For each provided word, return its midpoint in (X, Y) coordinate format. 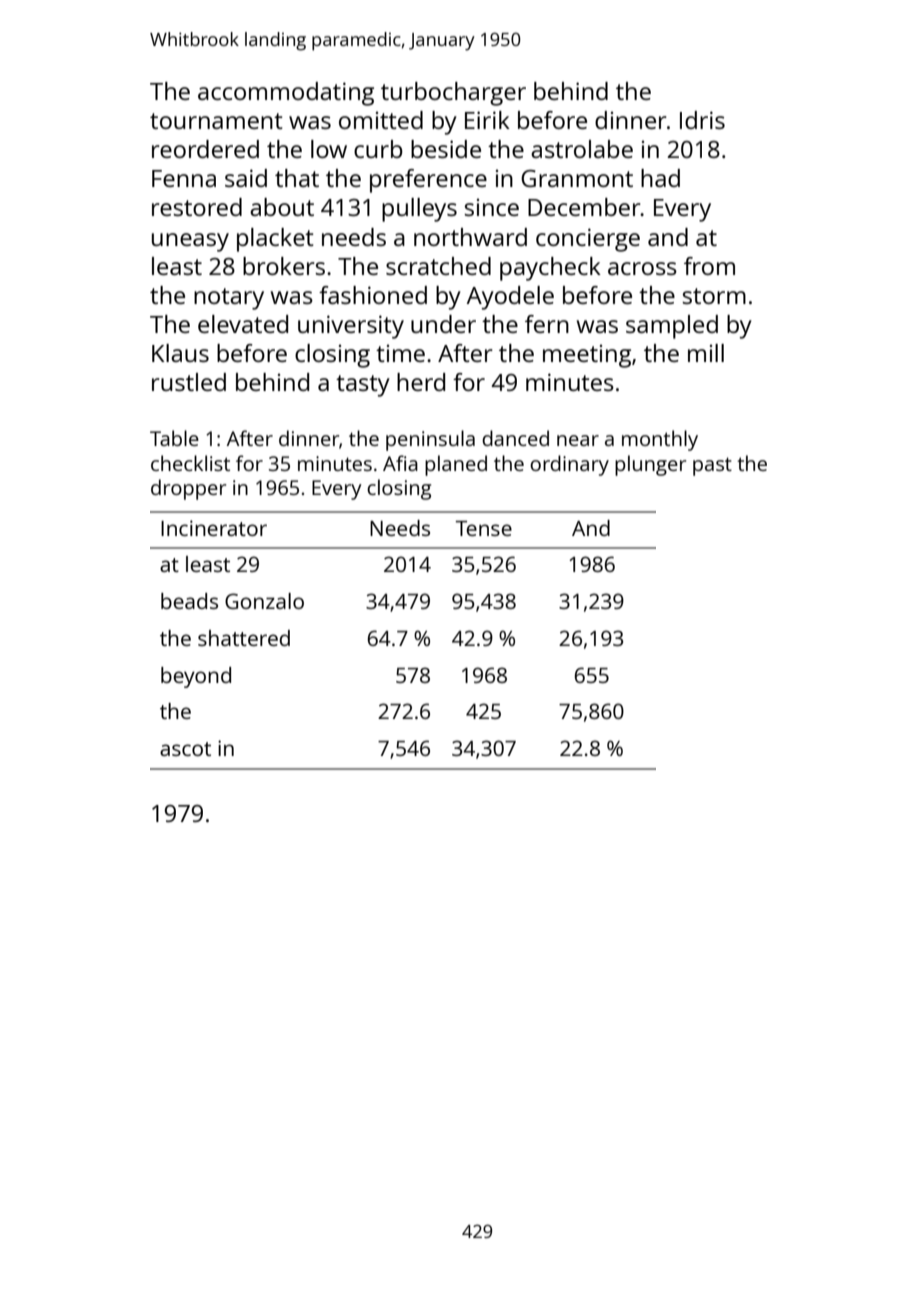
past (712, 466)
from (709, 266)
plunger (650, 465)
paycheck (550, 269)
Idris (702, 120)
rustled (189, 382)
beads (189, 601)
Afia (400, 463)
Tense (484, 528)
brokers (284, 266)
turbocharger (453, 94)
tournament (216, 121)
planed (456, 465)
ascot (185, 749)
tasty (363, 386)
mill (706, 353)
